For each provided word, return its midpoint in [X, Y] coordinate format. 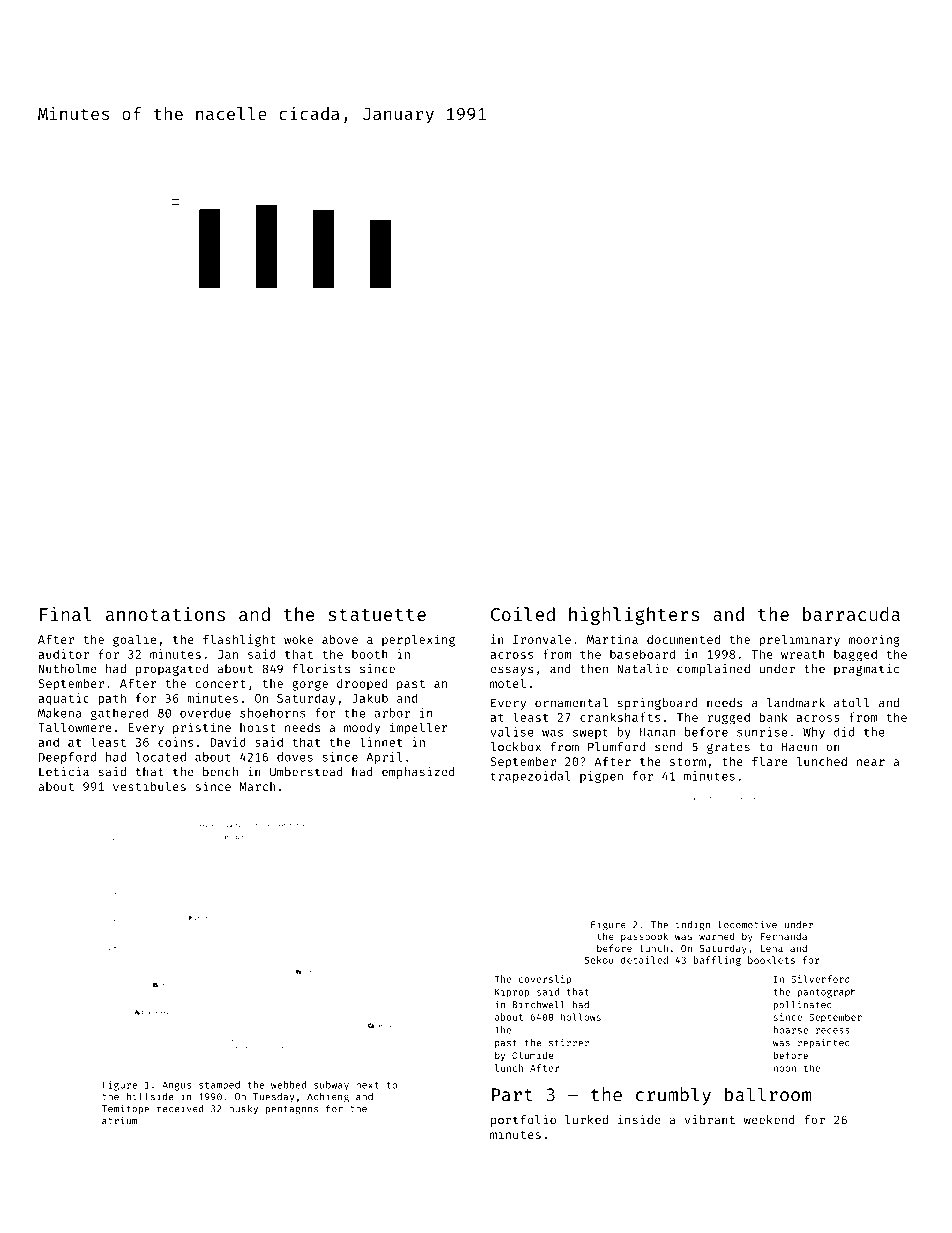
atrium [120, 1120]
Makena [59, 713]
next [367, 1085]
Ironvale [542, 639]
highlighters [634, 615]
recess [833, 1031]
